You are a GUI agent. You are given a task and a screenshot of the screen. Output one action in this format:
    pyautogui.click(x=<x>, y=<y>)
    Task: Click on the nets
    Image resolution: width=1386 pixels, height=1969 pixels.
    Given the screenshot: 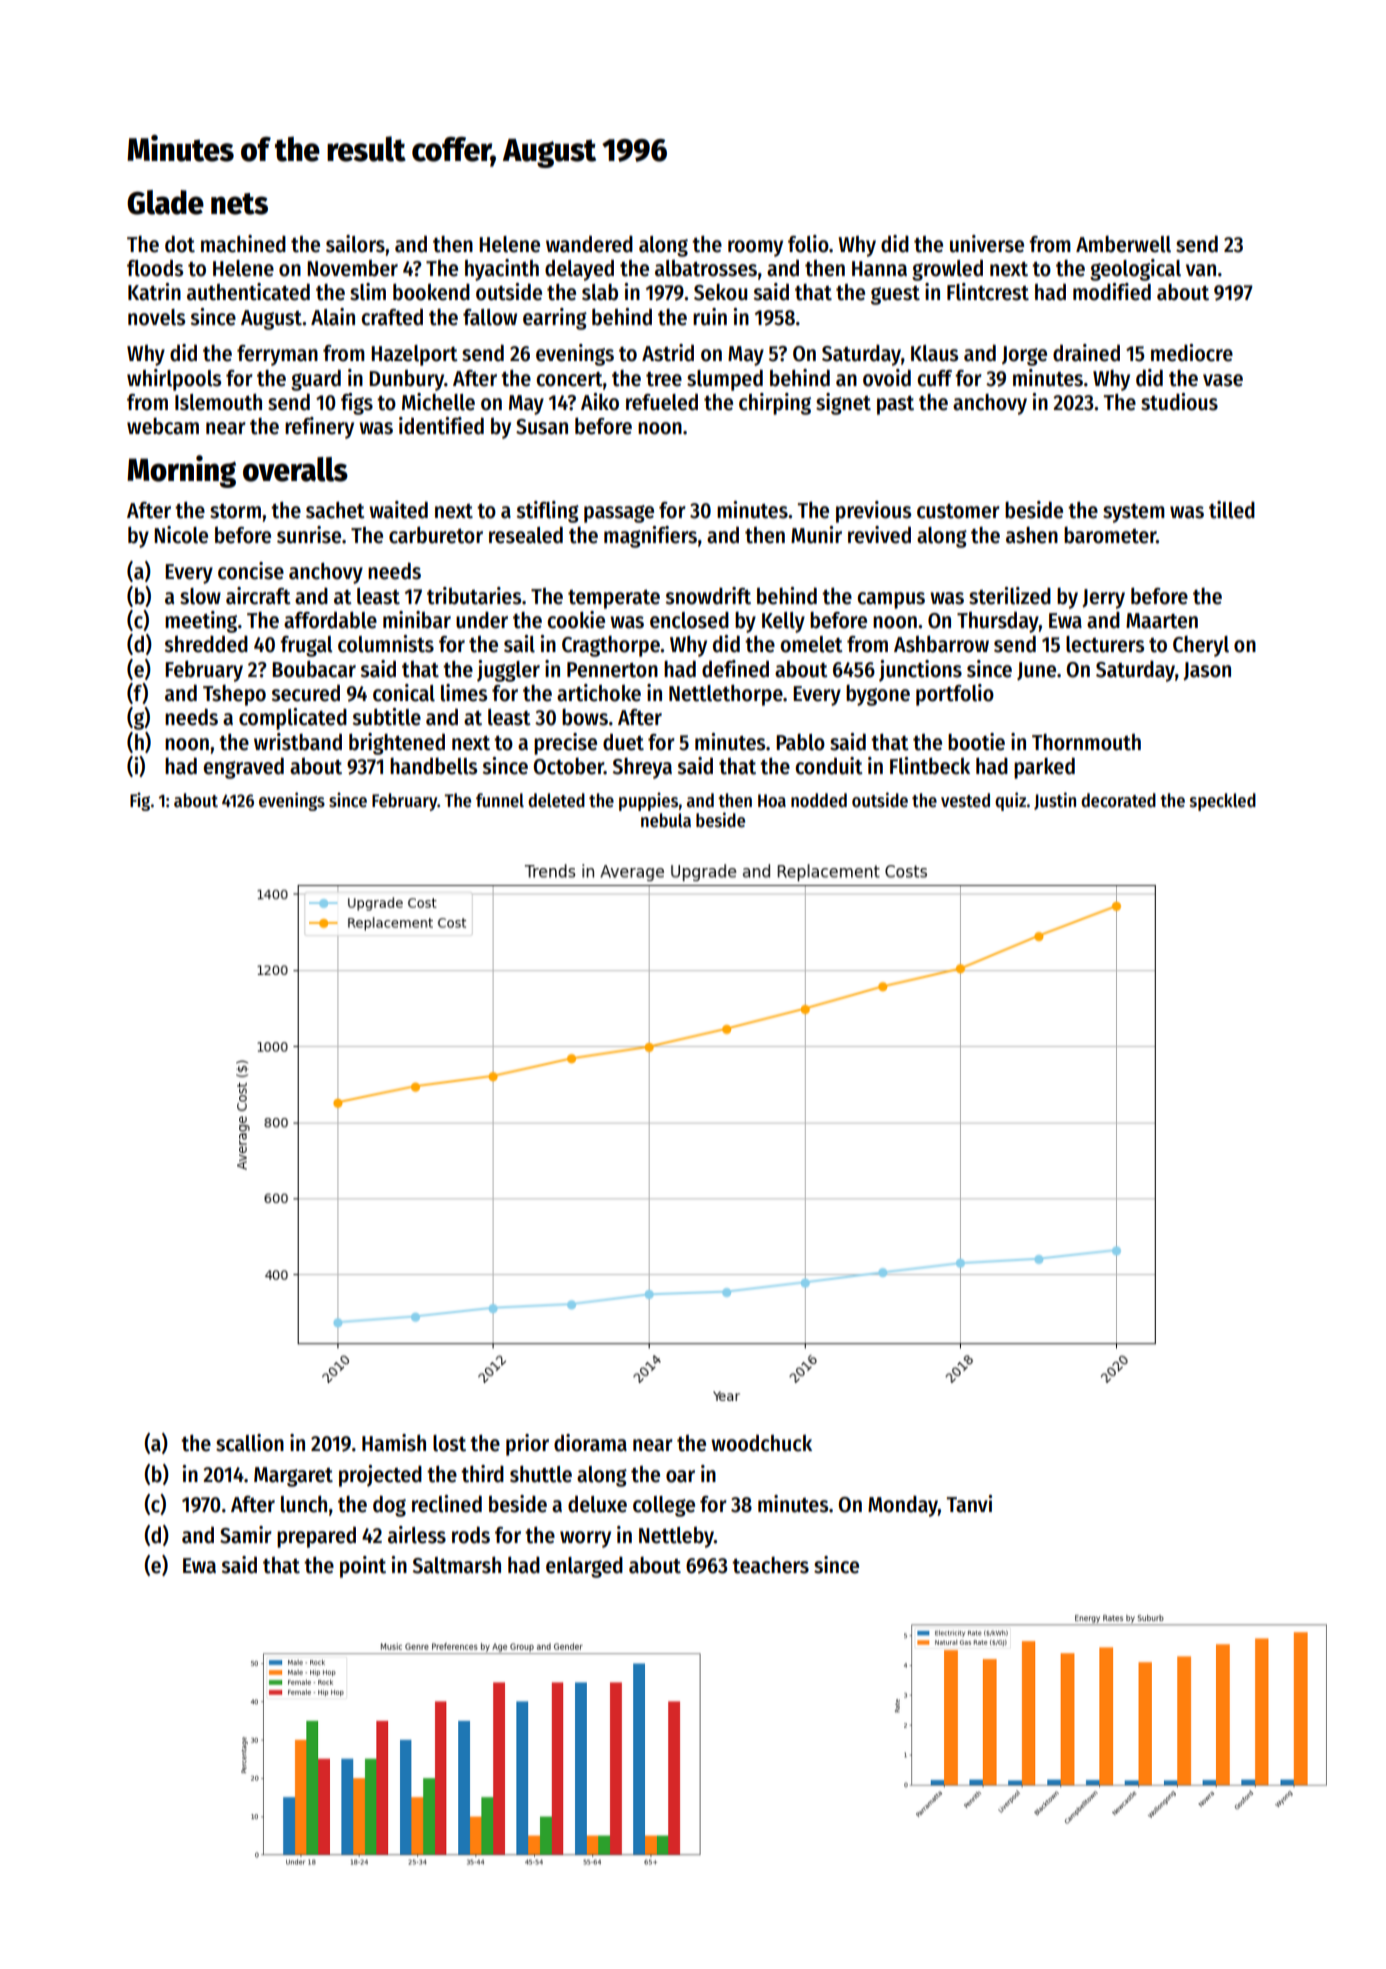 What is the action you would take?
    pyautogui.click(x=239, y=204)
